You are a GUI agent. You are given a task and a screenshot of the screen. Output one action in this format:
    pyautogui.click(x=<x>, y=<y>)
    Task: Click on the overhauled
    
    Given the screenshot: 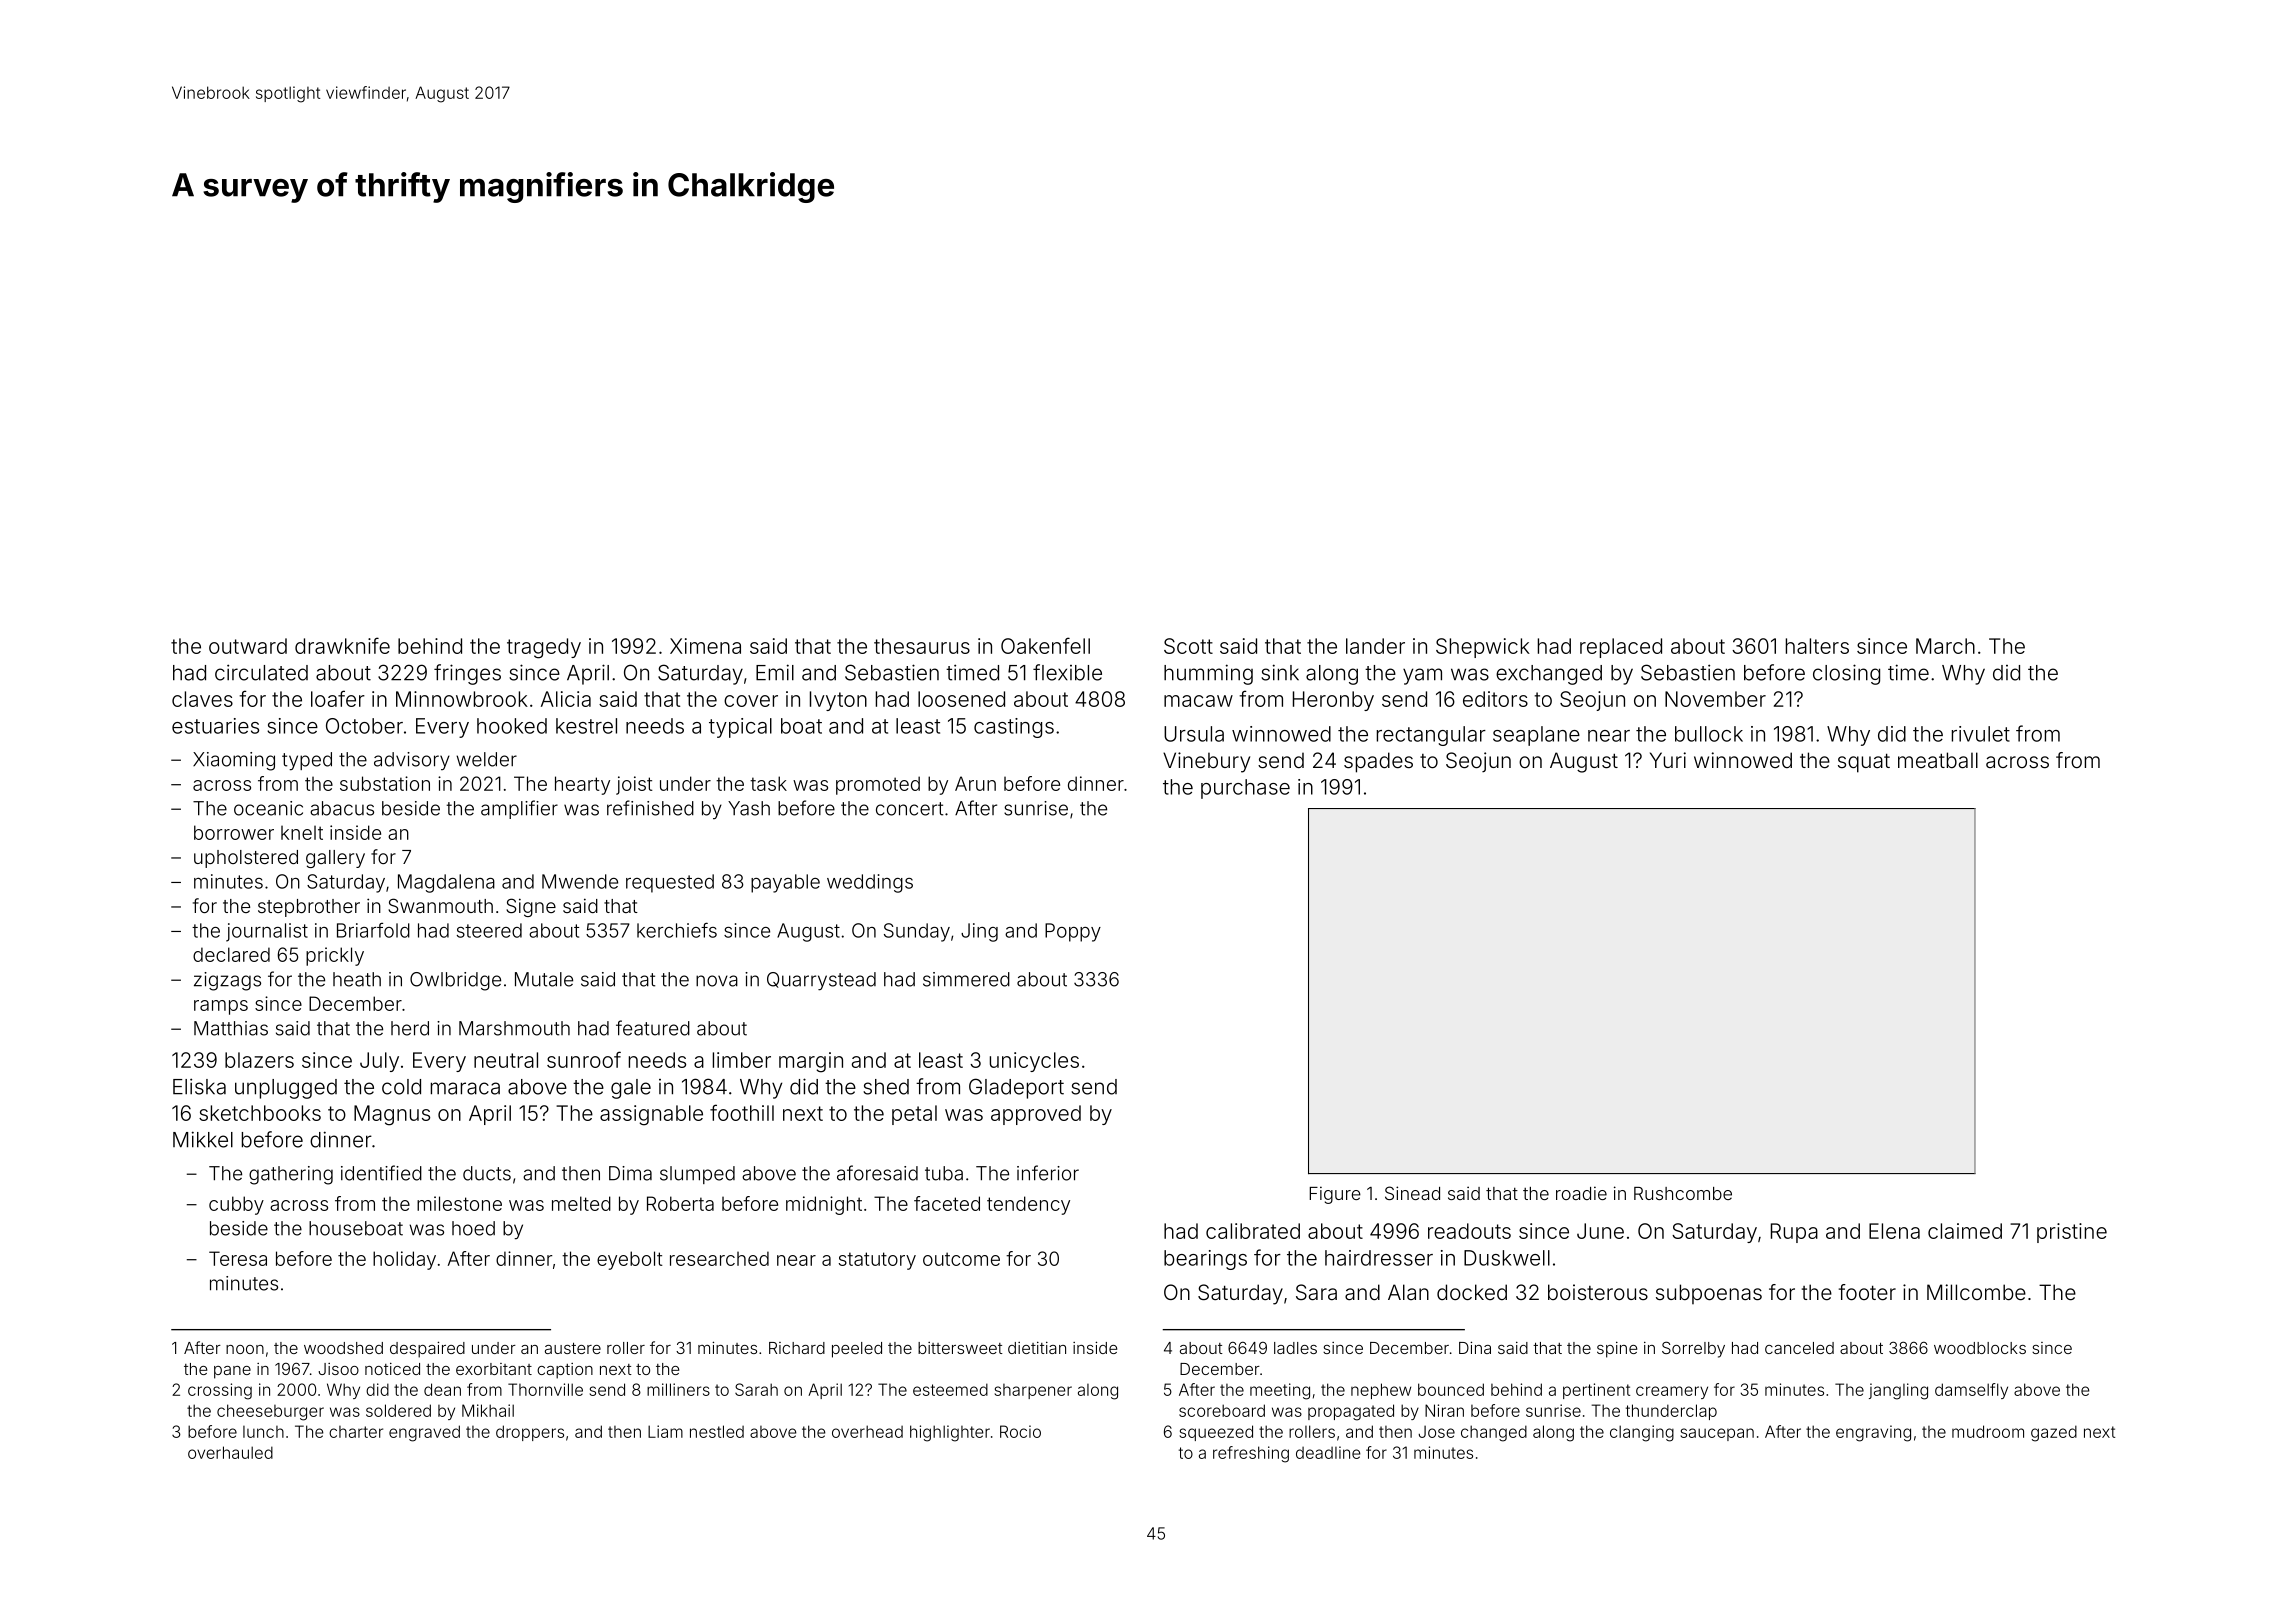 What is the action you would take?
    pyautogui.click(x=230, y=1452)
